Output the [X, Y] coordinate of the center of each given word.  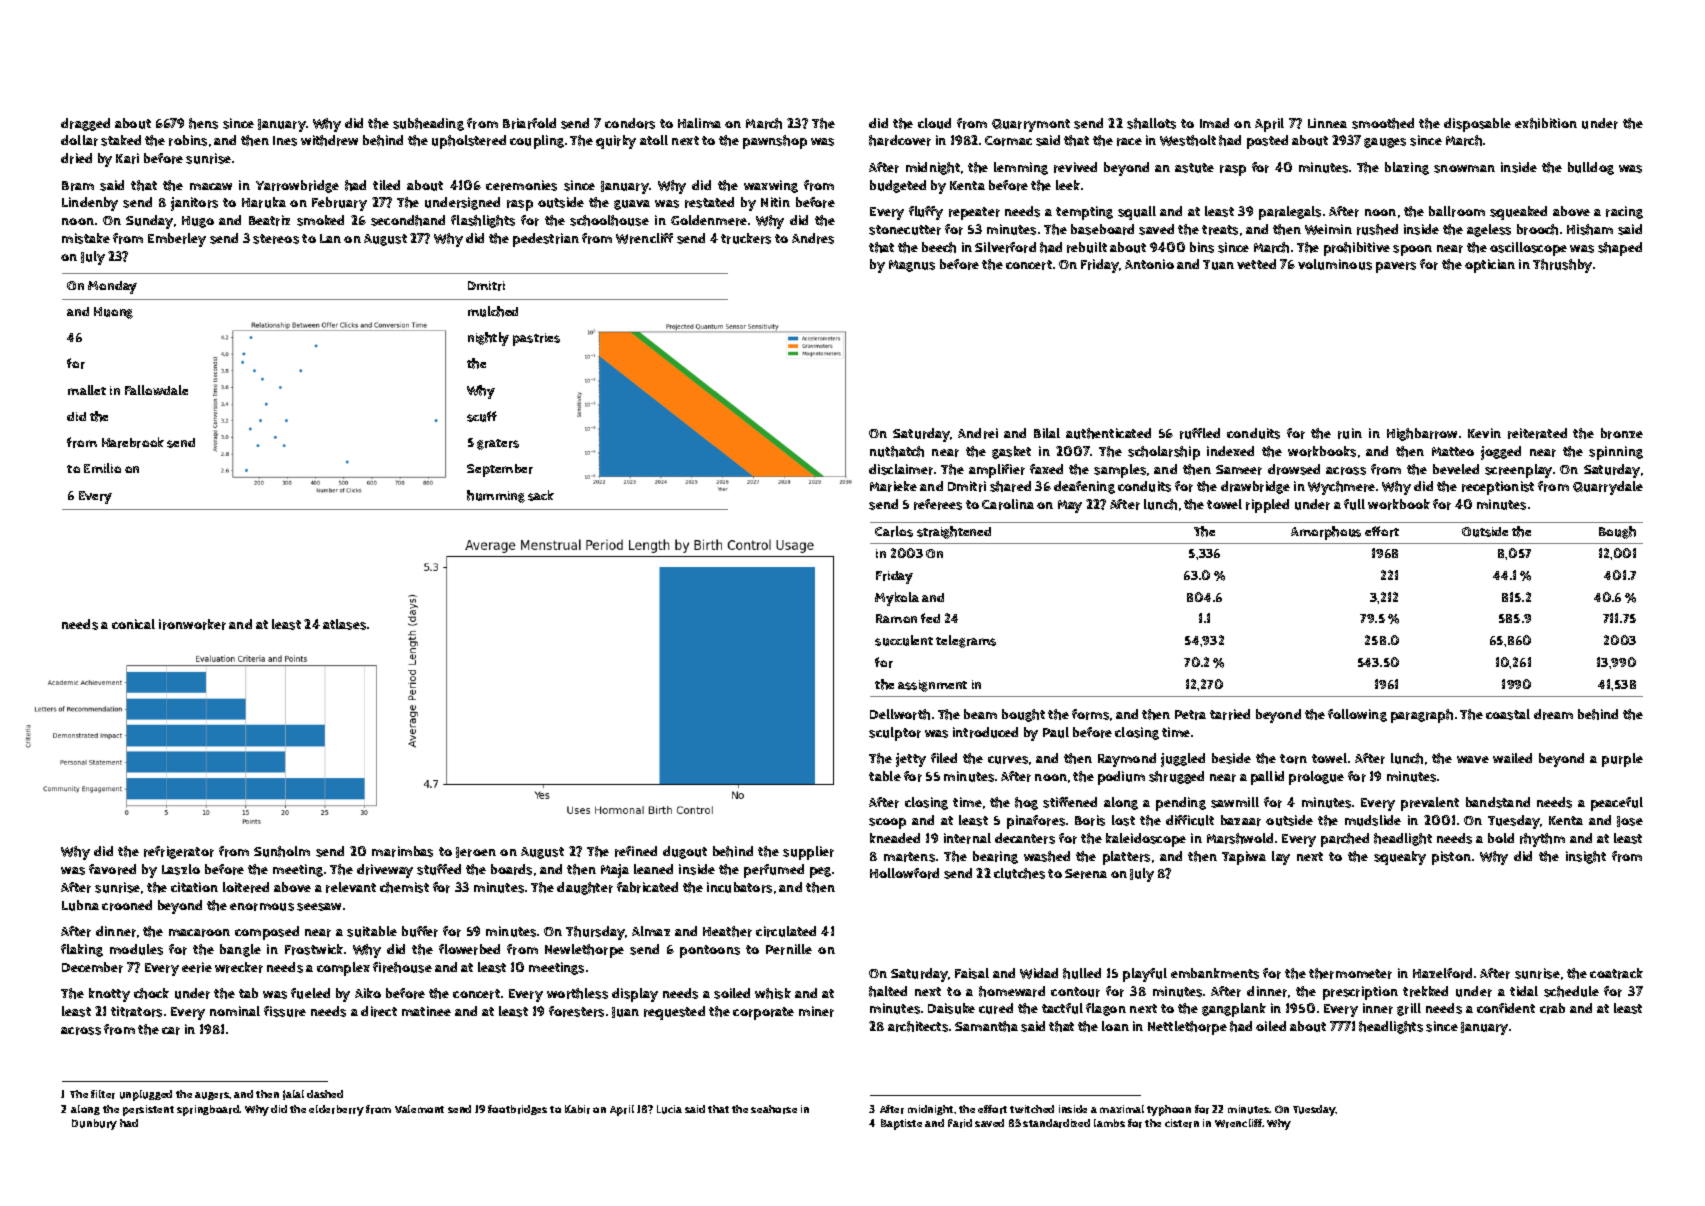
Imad [1214, 123]
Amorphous [1326, 533]
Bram [78, 186]
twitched [1032, 1109]
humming [496, 496]
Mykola [897, 599]
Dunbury [94, 1124]
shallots [1151, 123]
